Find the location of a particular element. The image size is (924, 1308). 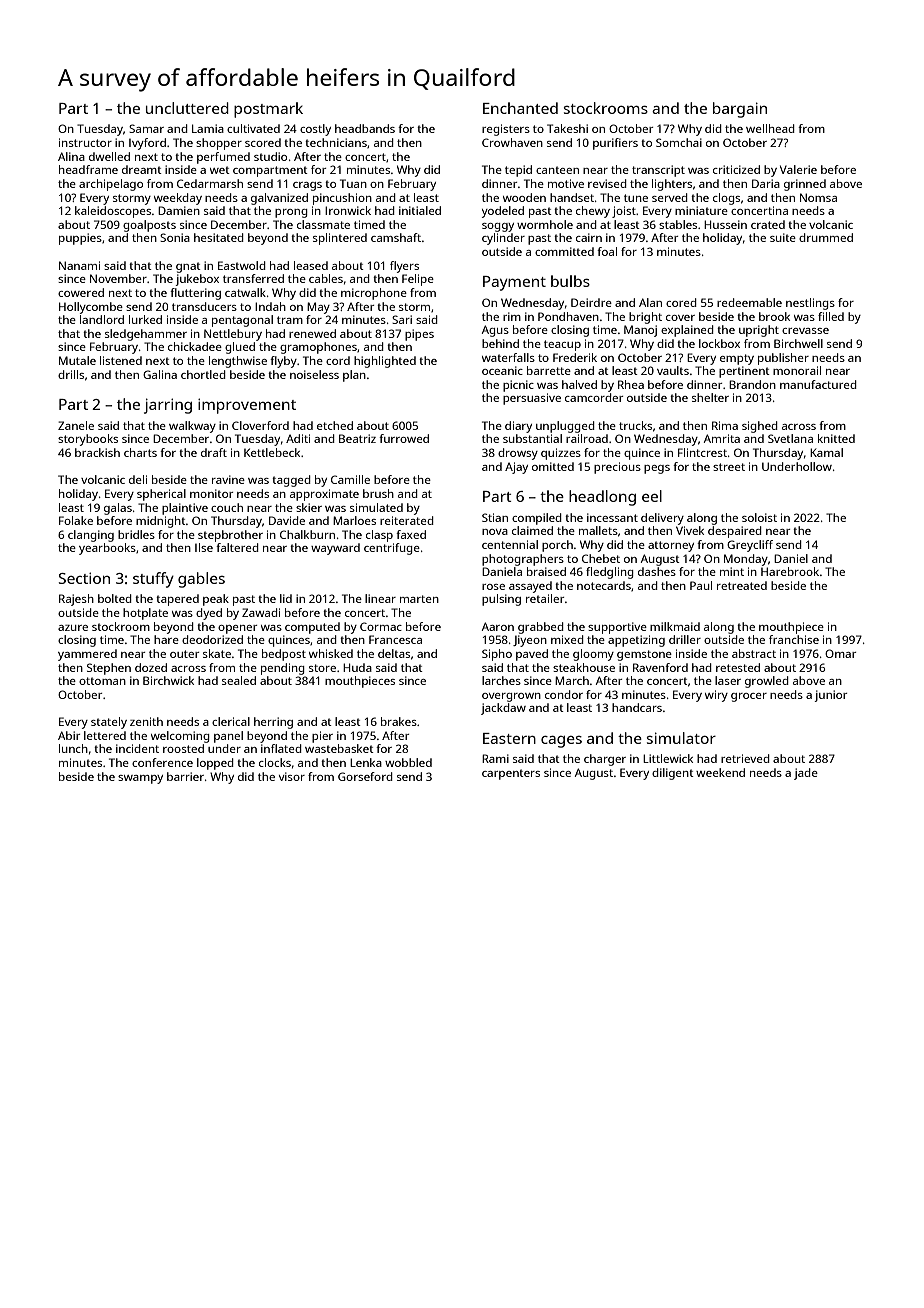

nova is located at coordinates (495, 532).
